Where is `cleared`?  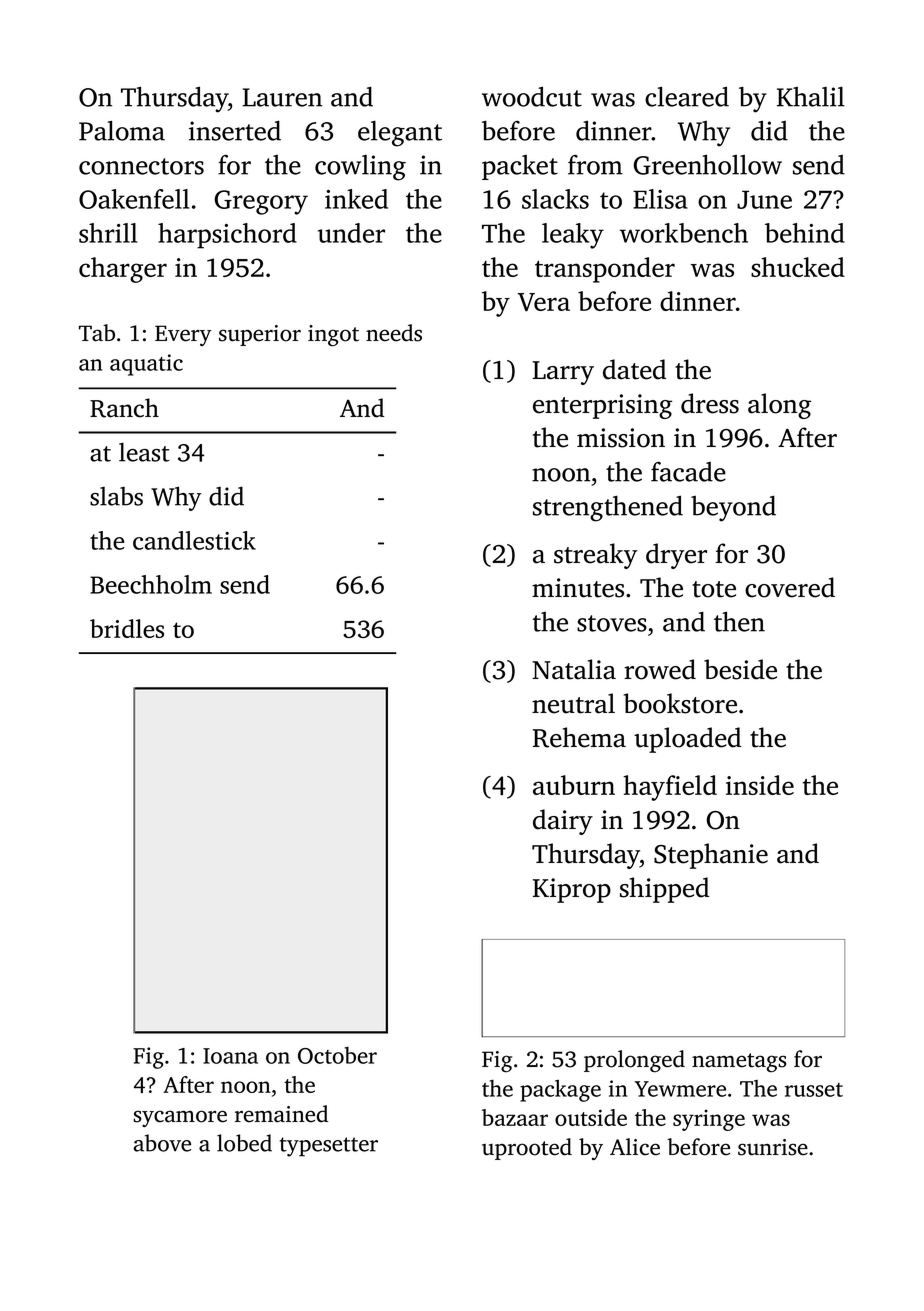
cleared is located at coordinates (687, 97).
